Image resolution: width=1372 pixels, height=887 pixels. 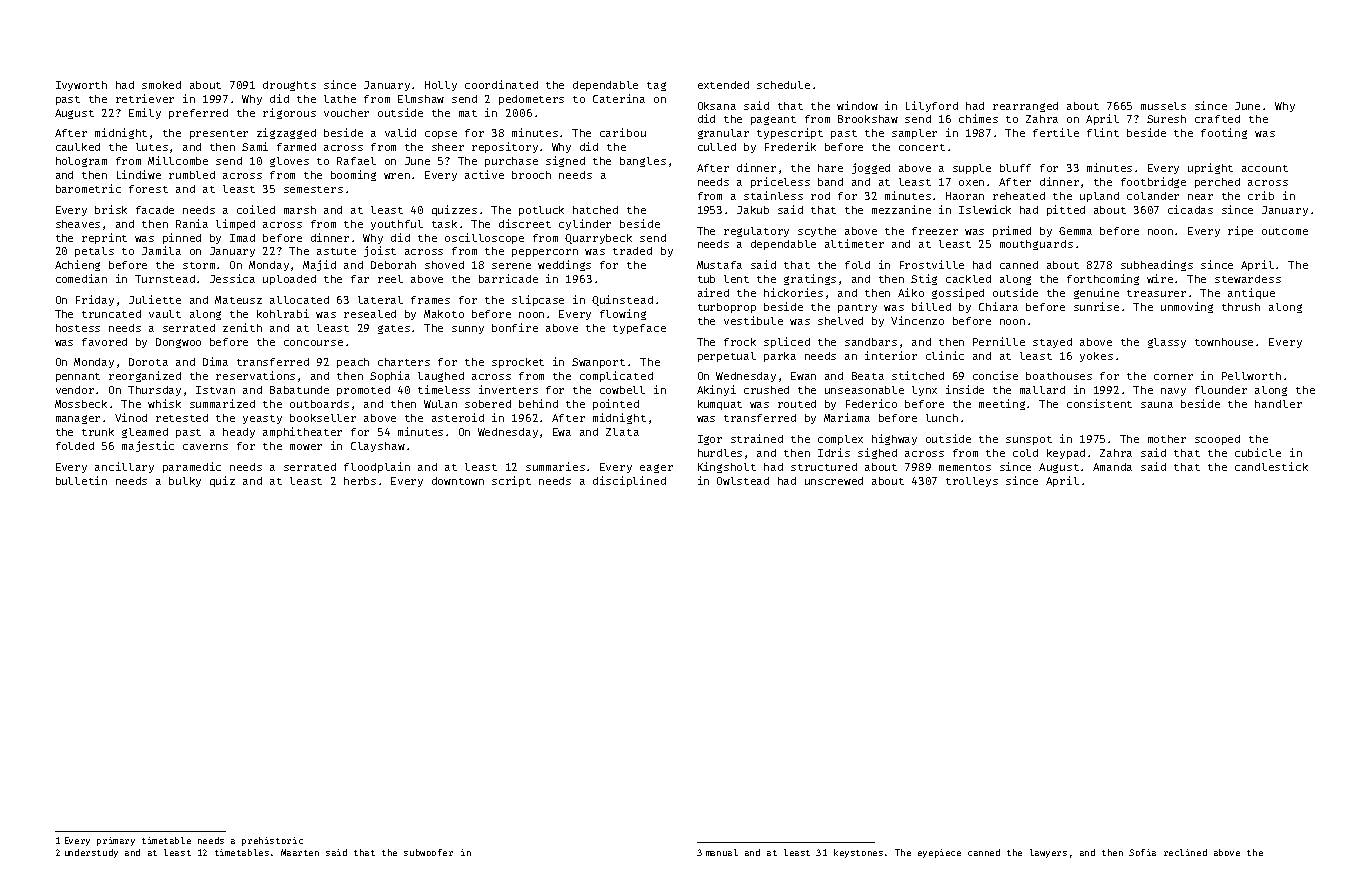 I want to click on extended, so click(x=723, y=85).
